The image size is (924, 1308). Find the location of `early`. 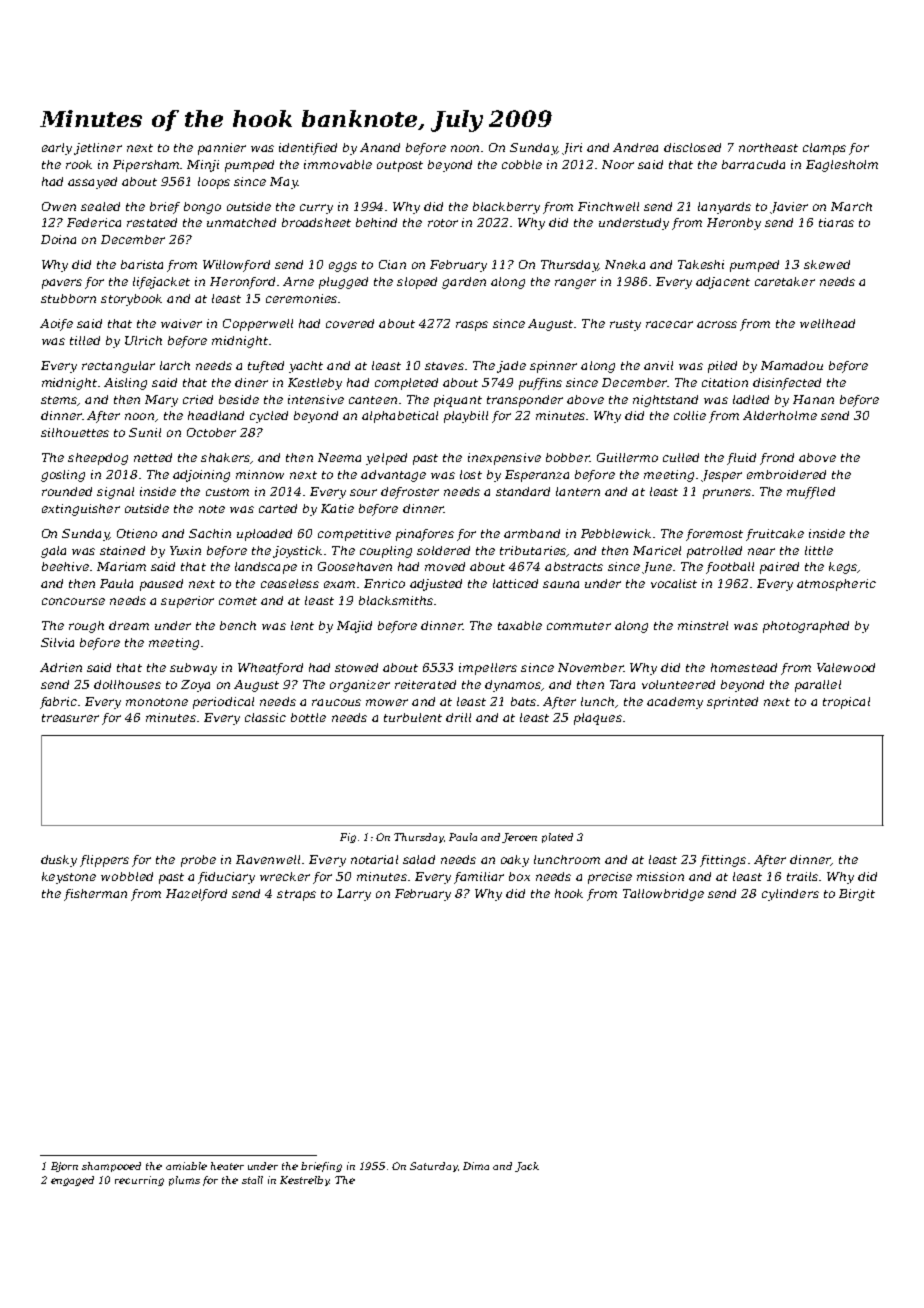

early is located at coordinates (57, 149).
